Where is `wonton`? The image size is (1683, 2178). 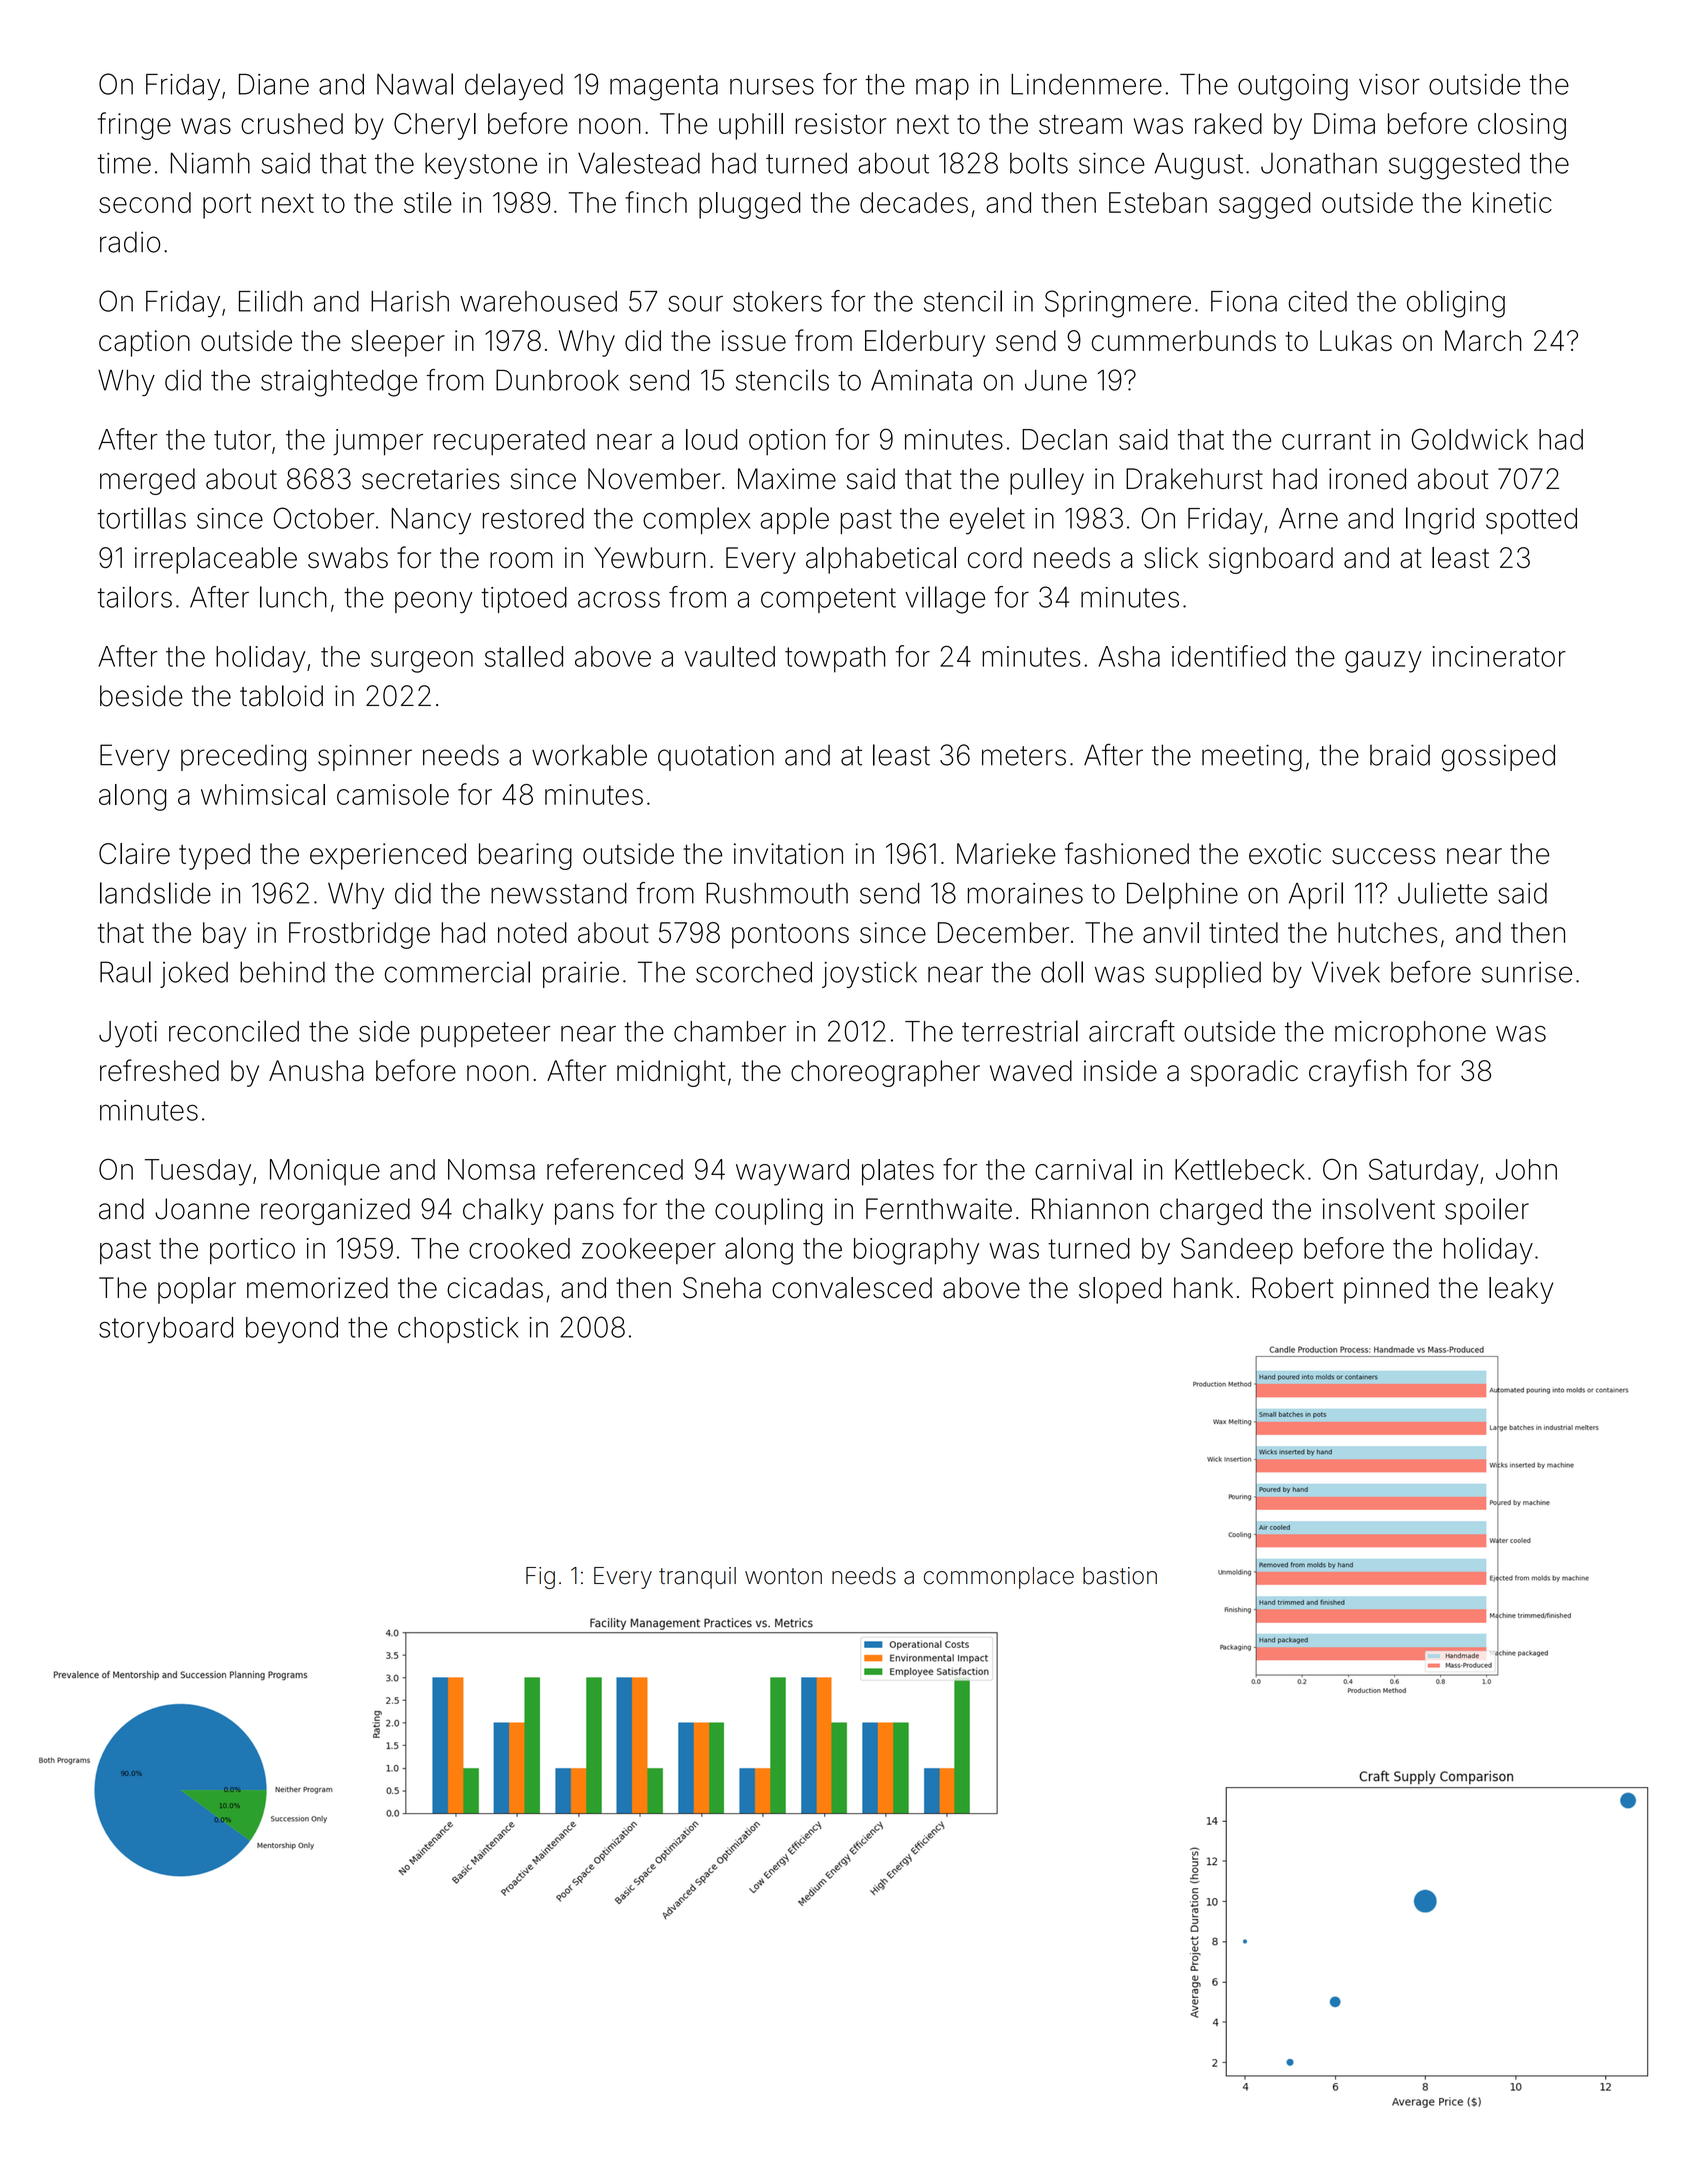 wonton is located at coordinates (783, 1576).
